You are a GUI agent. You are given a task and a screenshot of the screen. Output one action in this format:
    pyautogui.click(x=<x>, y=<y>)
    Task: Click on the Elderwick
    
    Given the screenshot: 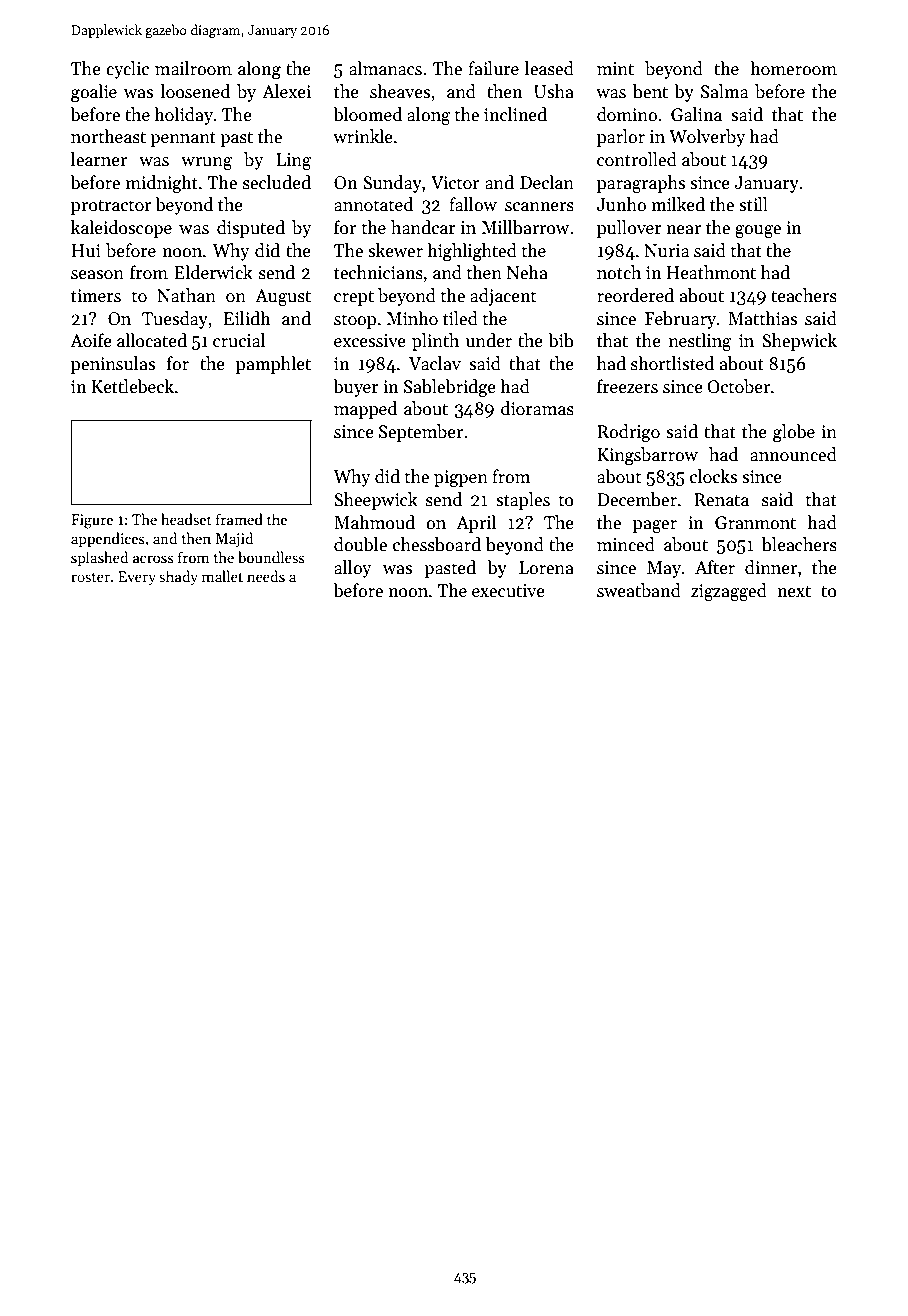 What is the action you would take?
    pyautogui.click(x=213, y=272)
